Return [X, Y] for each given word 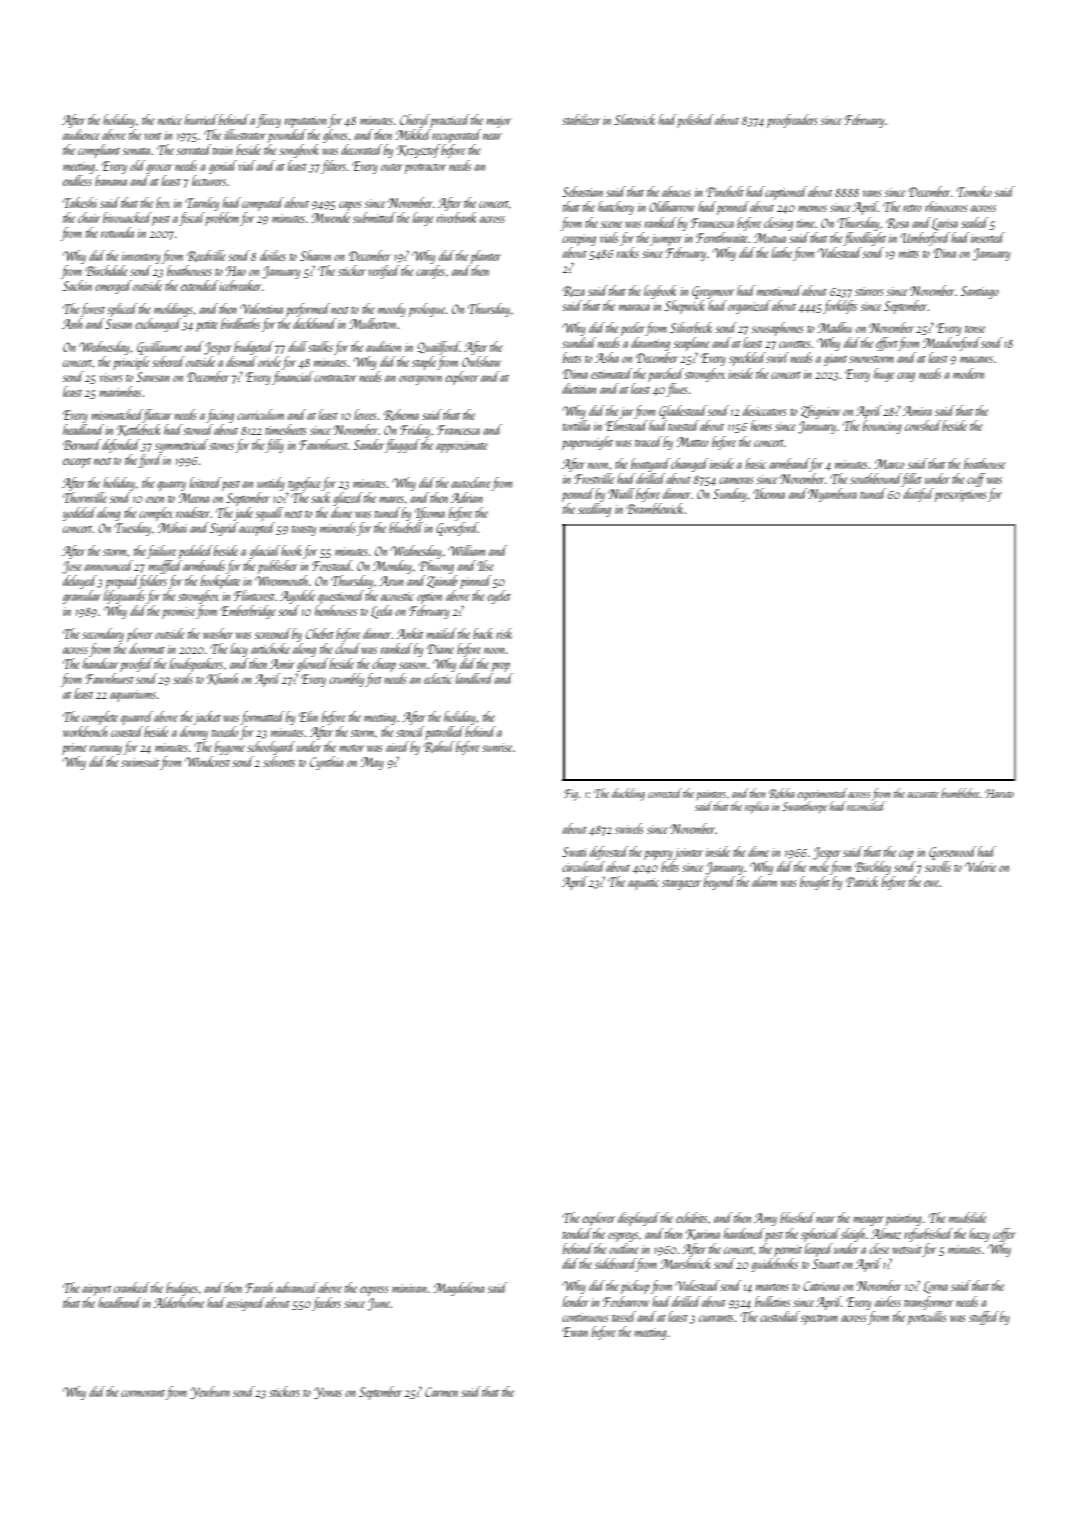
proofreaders [792, 121]
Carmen [441, 1392]
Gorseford [457, 529]
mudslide [968, 1217]
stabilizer [581, 119]
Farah [259, 1287]
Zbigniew [820, 412]
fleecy [268, 121]
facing [220, 416]
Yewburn [210, 1392]
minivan [409, 1288]
